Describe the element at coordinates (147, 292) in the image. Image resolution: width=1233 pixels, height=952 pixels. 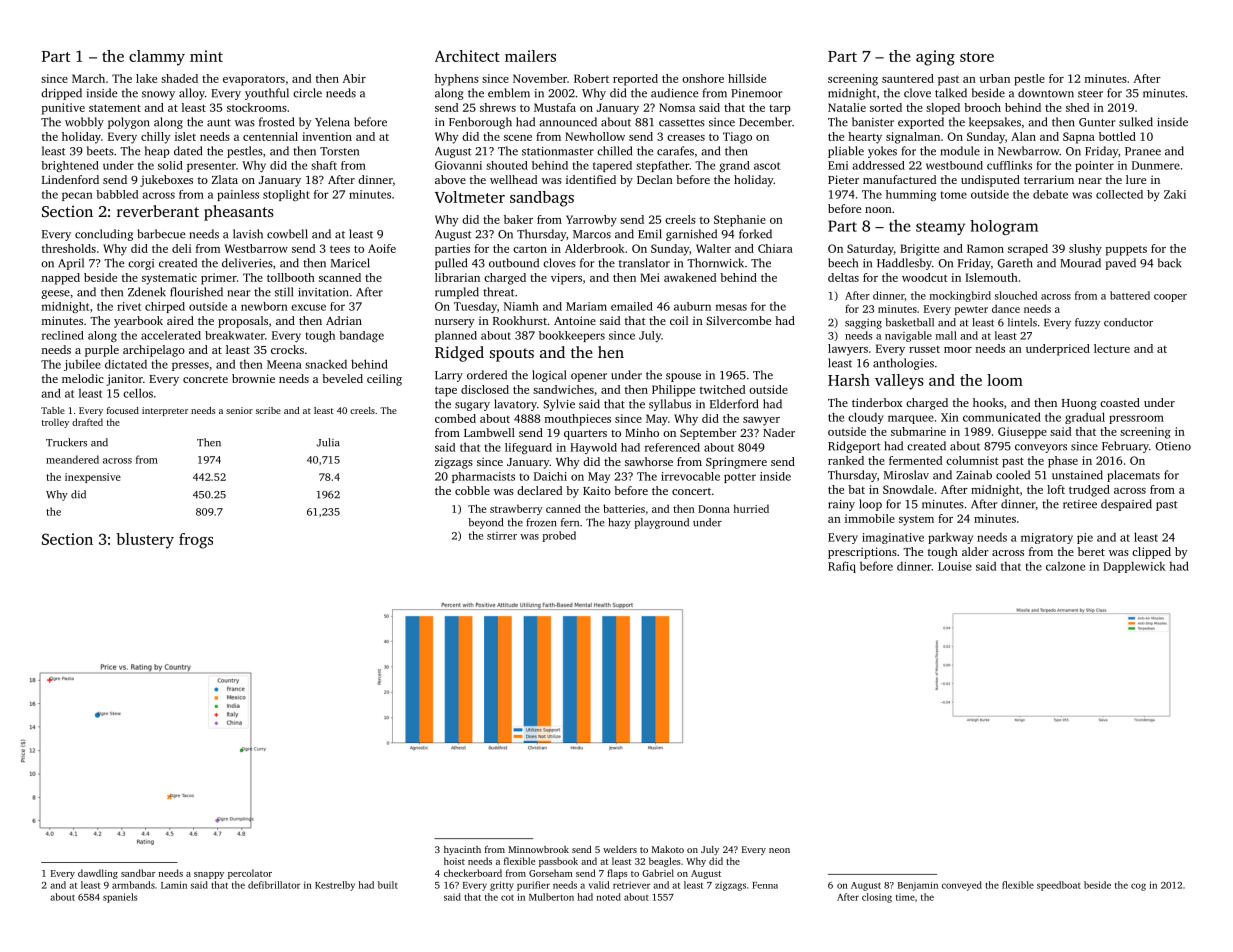
I see `Zdenek` at that location.
